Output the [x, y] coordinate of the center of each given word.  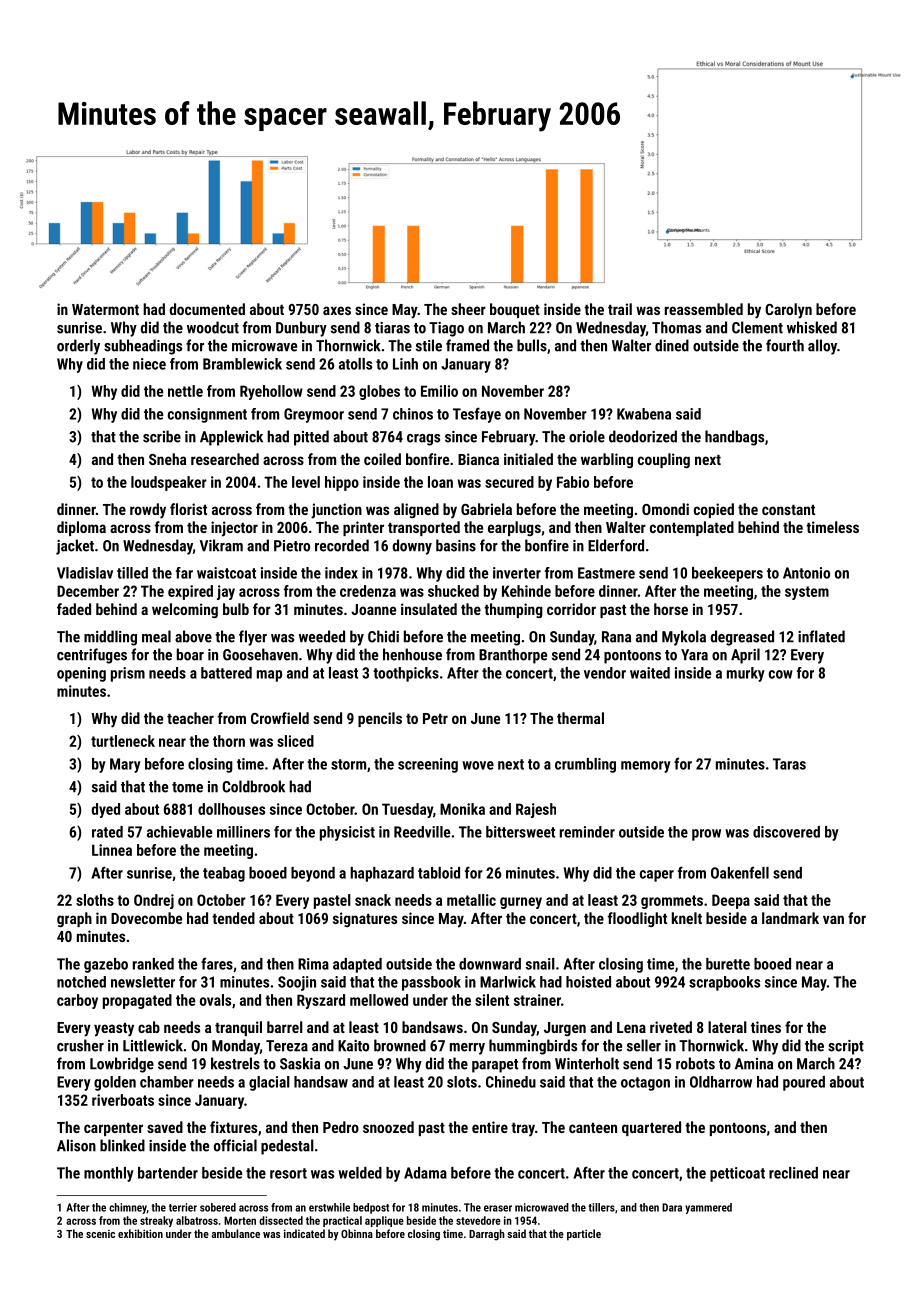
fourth [785, 345]
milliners [243, 832]
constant [788, 510]
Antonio [806, 573]
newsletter [143, 982]
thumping [513, 610]
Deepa [731, 901]
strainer [537, 1000]
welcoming [185, 610]
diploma [81, 528]
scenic [100, 1234]
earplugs [514, 528]
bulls [532, 345]
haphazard [382, 874]
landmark [790, 918]
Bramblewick [242, 364]
